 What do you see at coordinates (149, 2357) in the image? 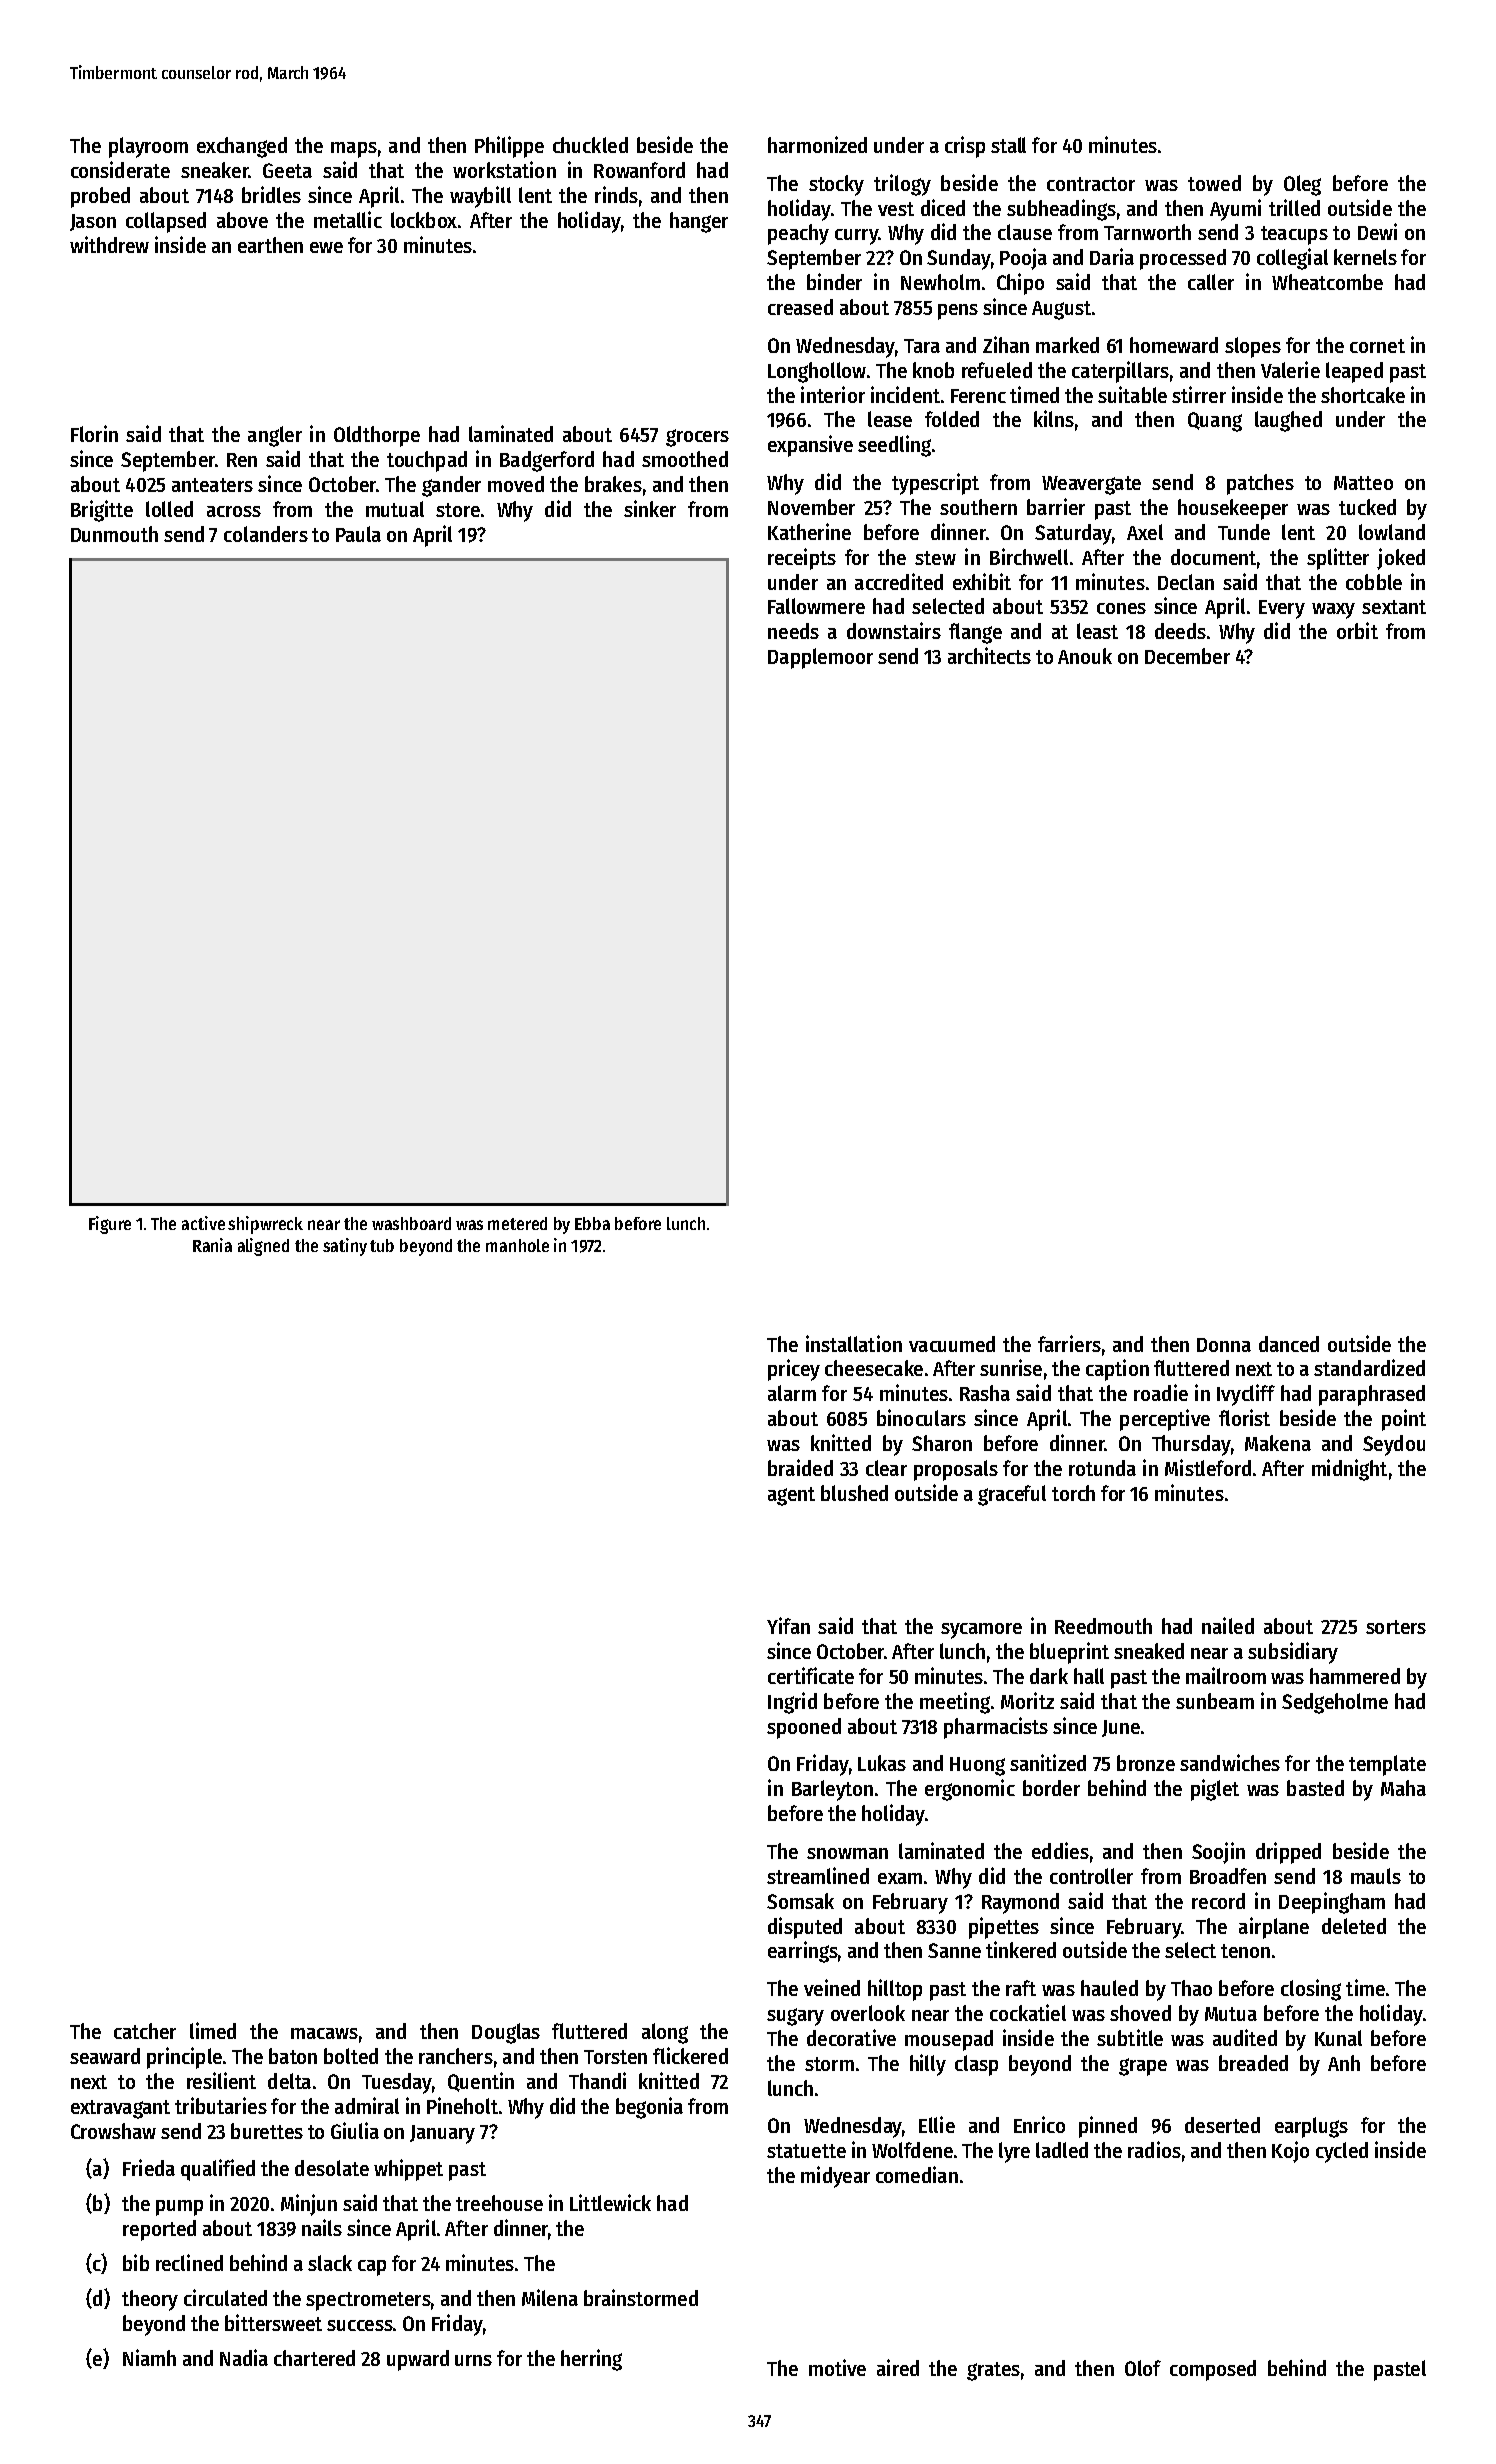
I see `Niamh` at bounding box center [149, 2357].
